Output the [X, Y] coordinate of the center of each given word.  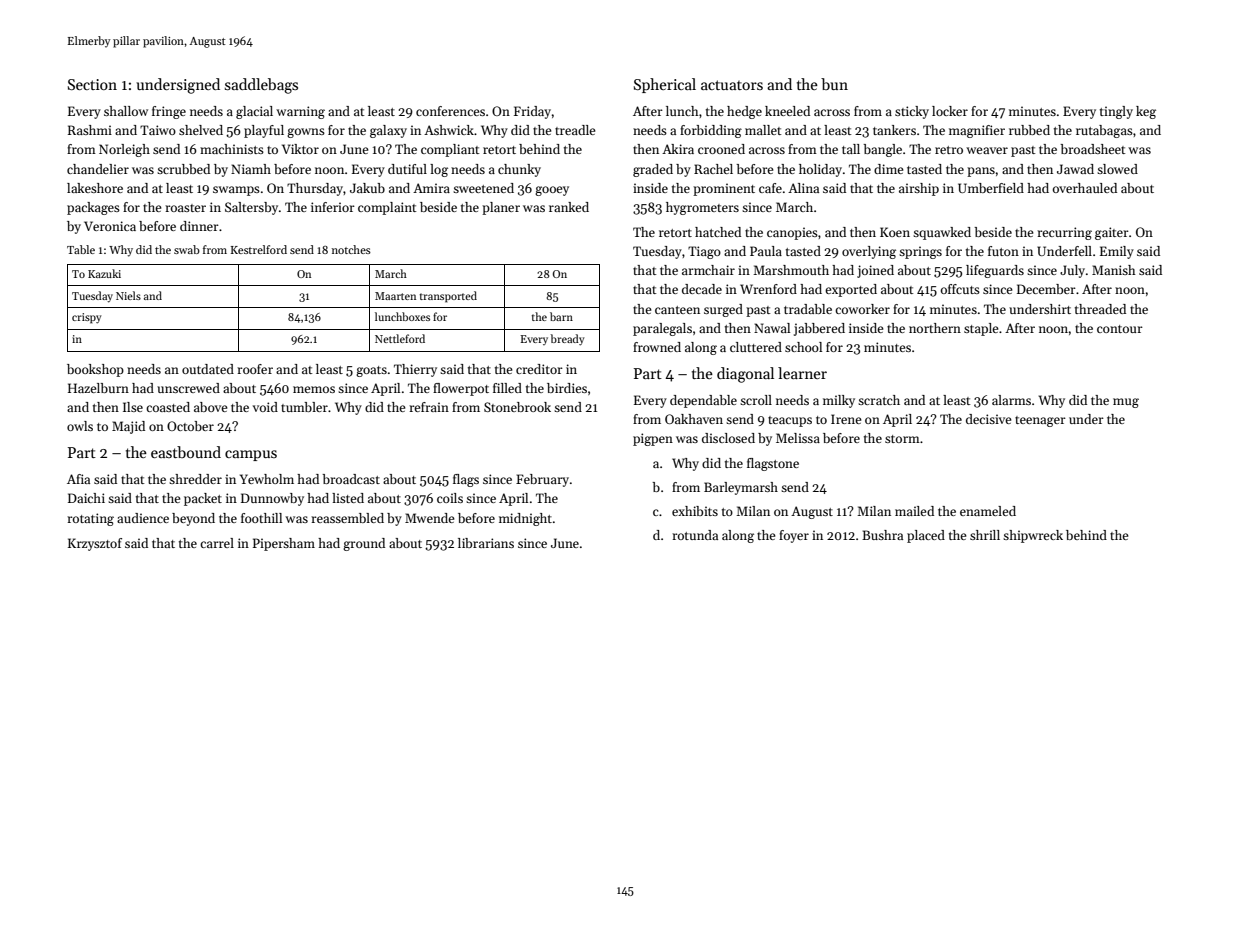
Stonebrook [517, 407]
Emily [1117, 252]
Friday [532, 112]
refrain [429, 407]
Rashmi [90, 130]
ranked [569, 207]
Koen [895, 232]
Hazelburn [98, 388]
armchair [708, 270]
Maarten [395, 296]
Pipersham [284, 544]
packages [93, 208]
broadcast [351, 479]
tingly [1116, 112]
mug [1126, 403]
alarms [1011, 400]
